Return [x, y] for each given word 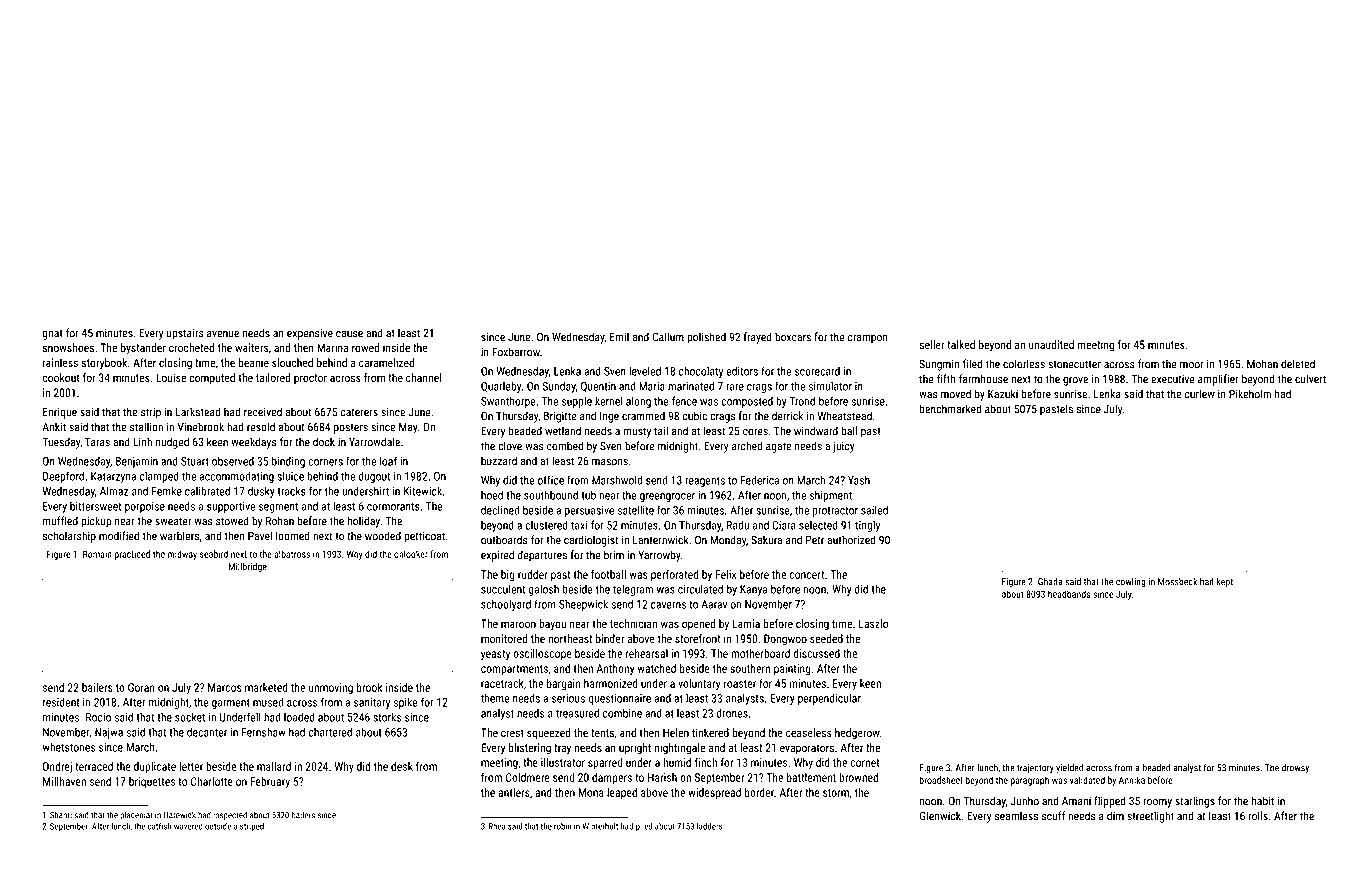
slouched [292, 362]
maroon [518, 624]
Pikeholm [1250, 394]
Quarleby [501, 387]
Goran [141, 687]
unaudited [1051, 344]
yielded [1069, 768]
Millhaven [64, 781]
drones [732, 713]
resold [261, 427]
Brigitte [560, 417]
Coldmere [528, 777]
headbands [1069, 594]
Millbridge [247, 568]
